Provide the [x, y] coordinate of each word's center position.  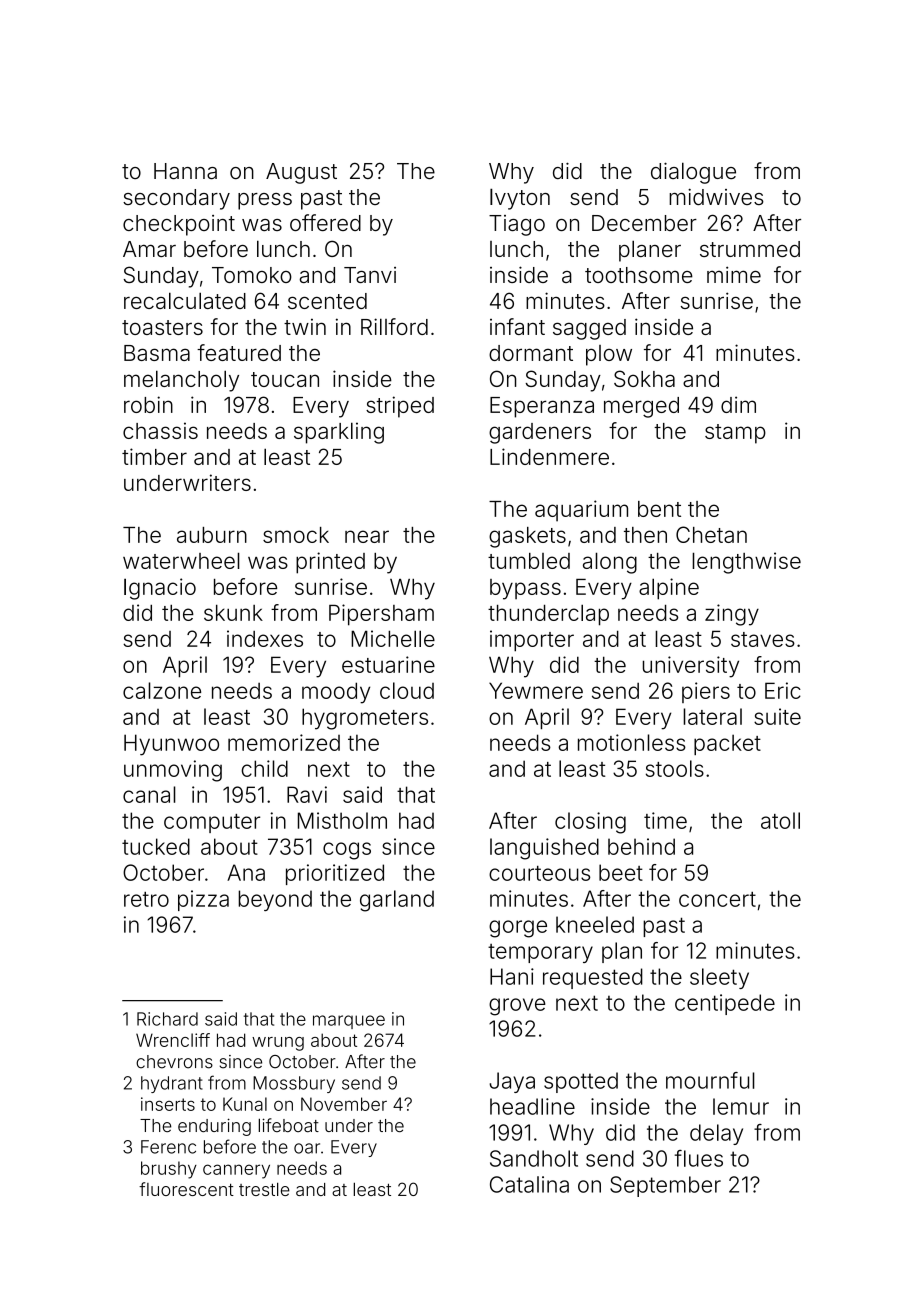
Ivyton [520, 199]
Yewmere [536, 690]
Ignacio [160, 589]
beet [621, 872]
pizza [203, 900]
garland [397, 901]
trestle [264, 1189]
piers [706, 692]
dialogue [693, 173]
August [301, 173]
